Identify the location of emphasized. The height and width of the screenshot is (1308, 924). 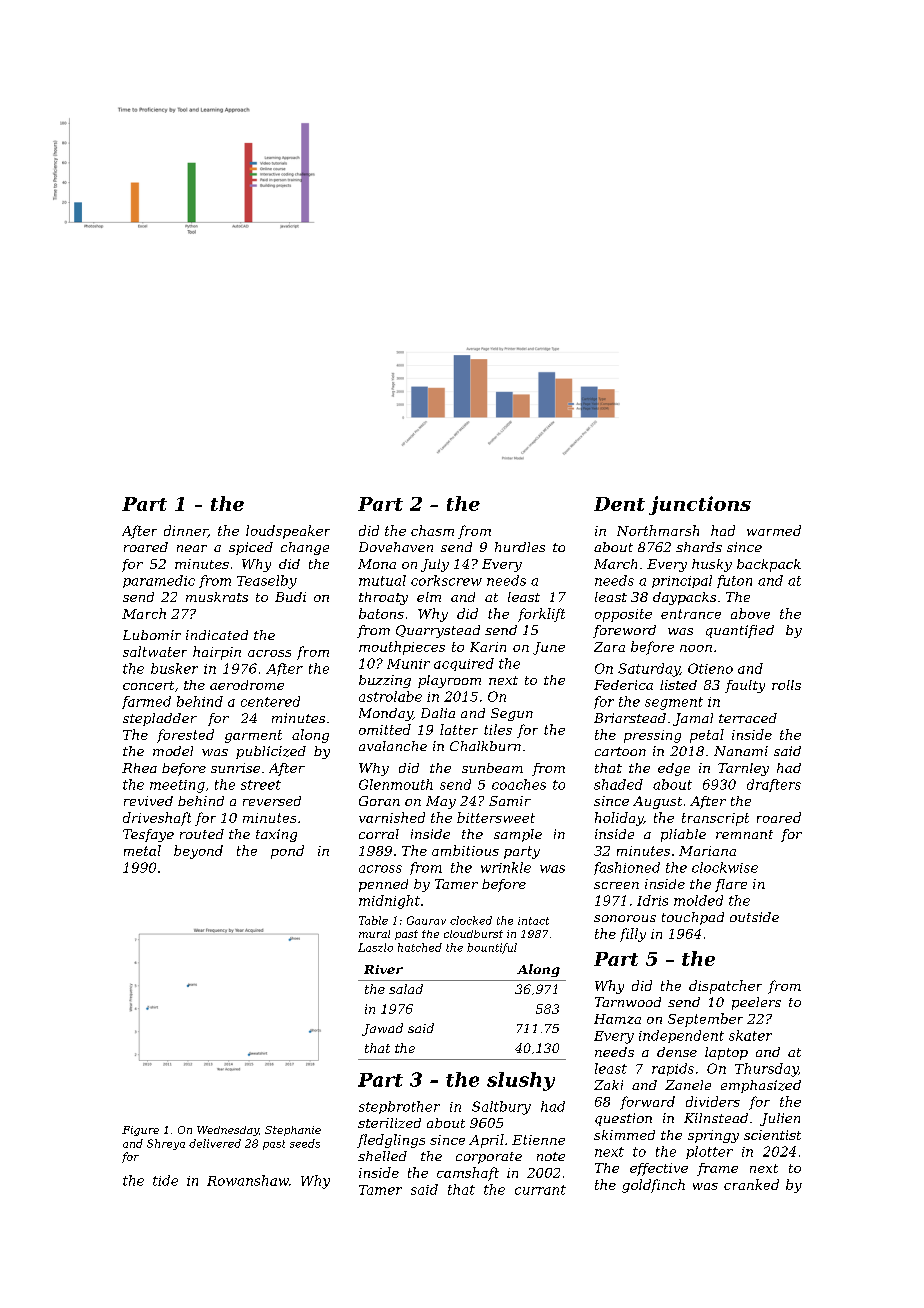
(761, 1086).
